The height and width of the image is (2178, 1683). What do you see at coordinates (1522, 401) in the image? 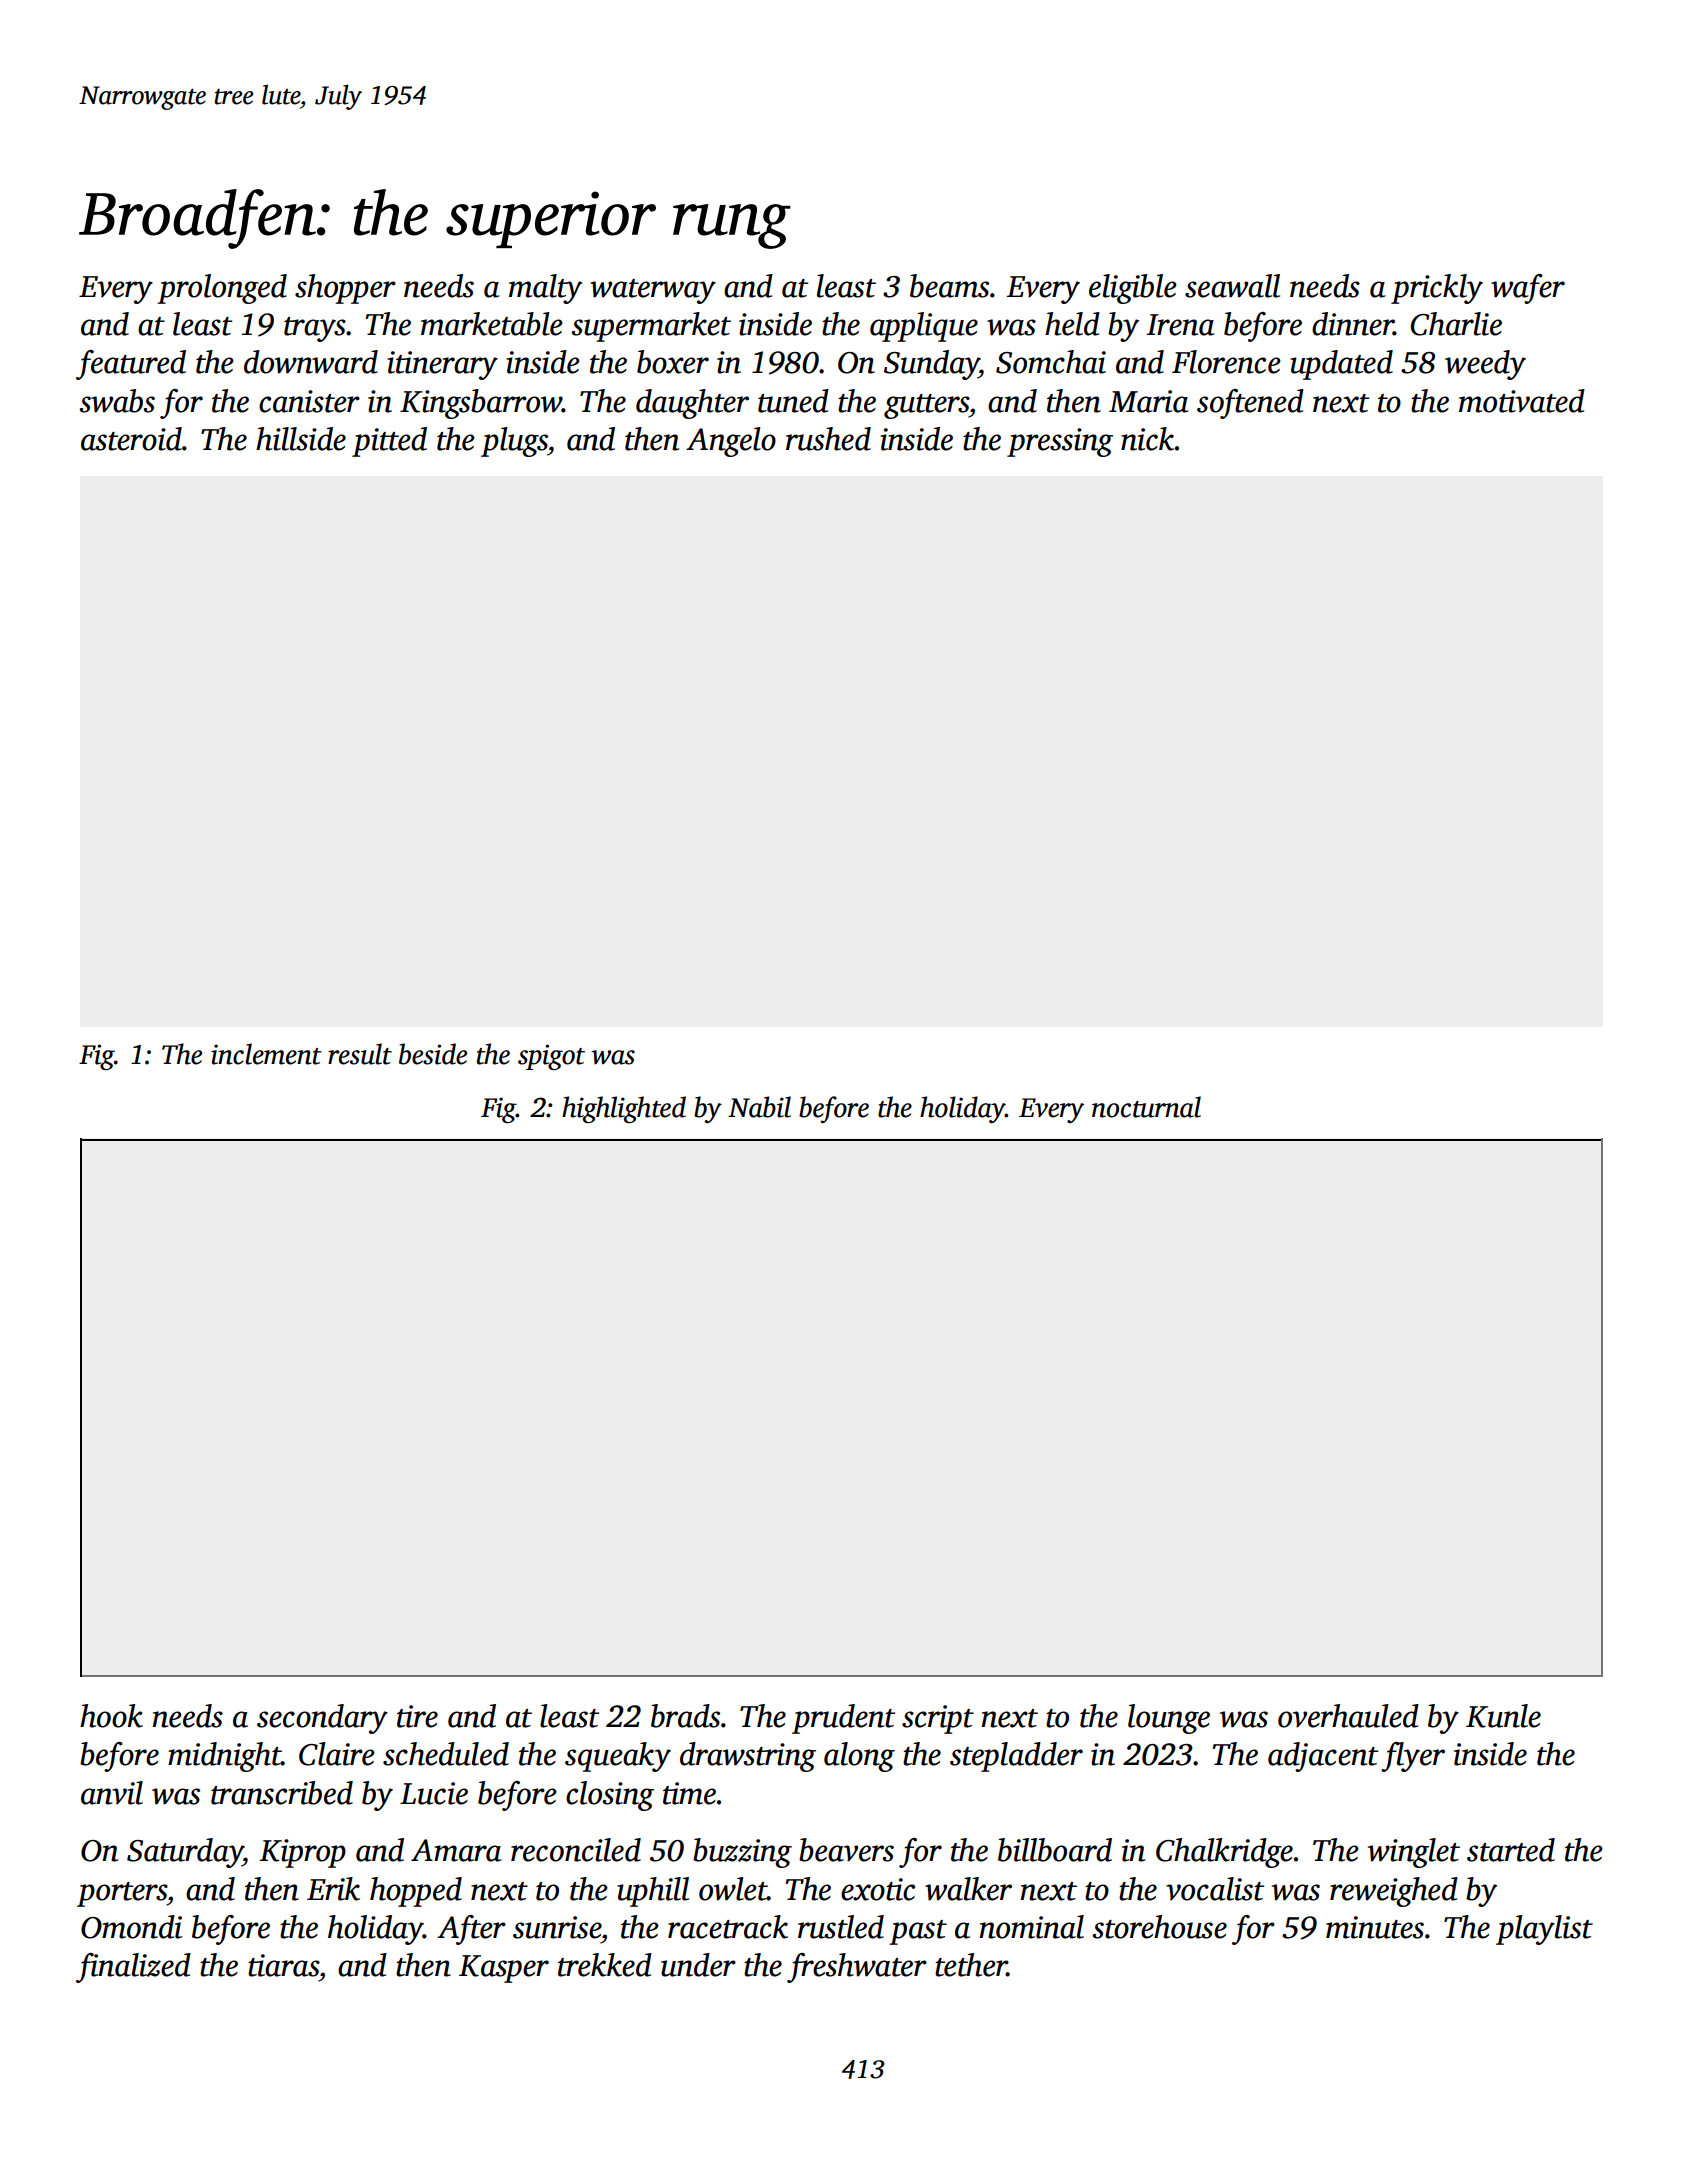
I see `motivated` at bounding box center [1522, 401].
